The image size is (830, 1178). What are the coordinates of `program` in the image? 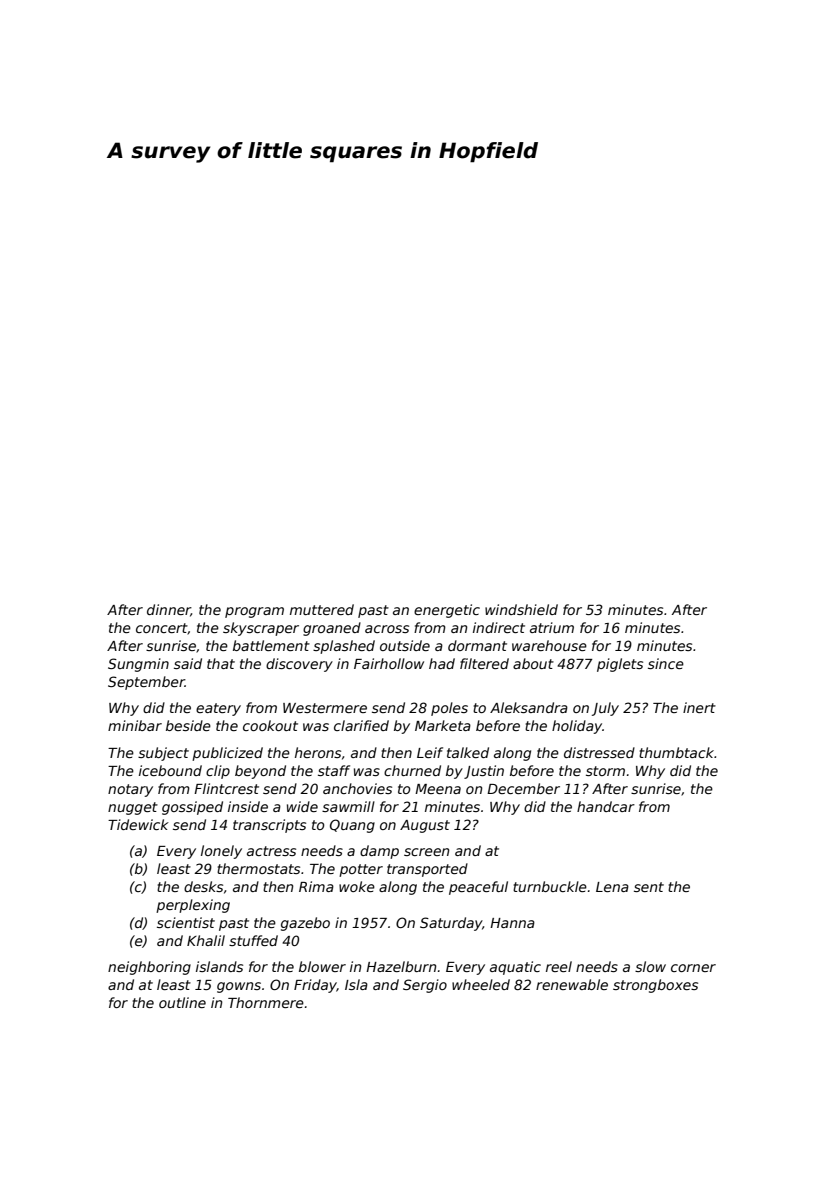 It's located at (254, 612).
